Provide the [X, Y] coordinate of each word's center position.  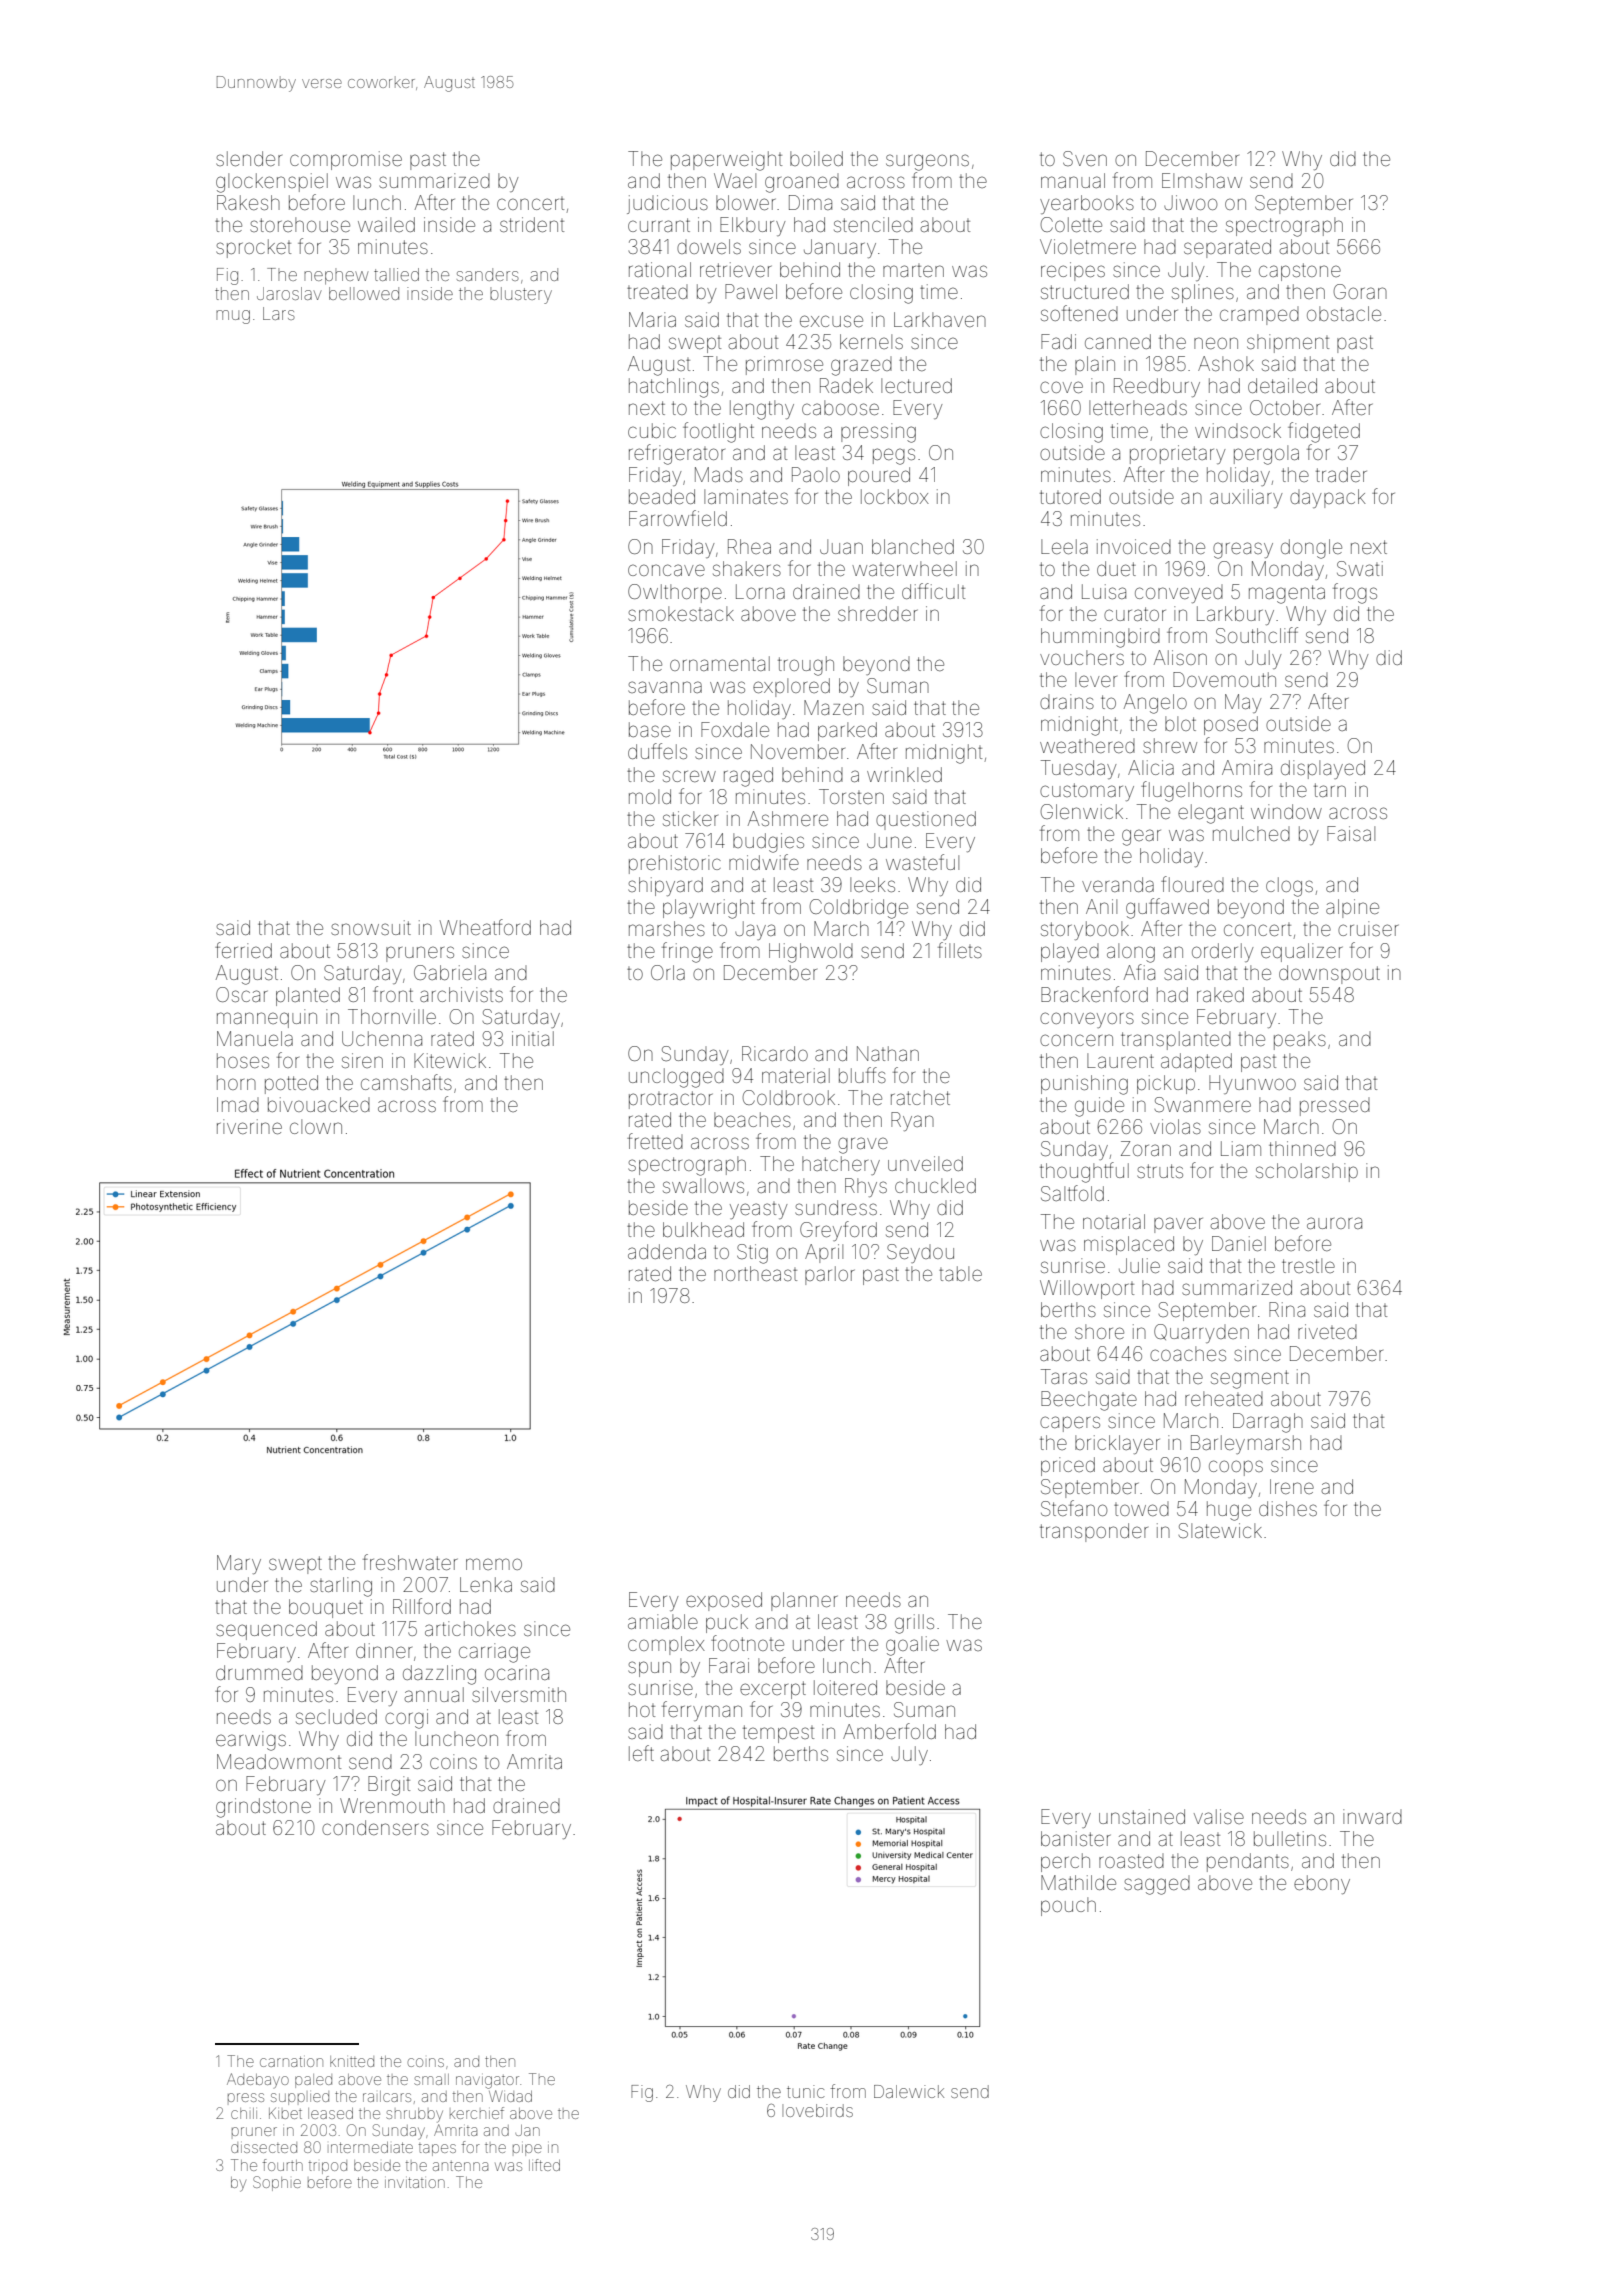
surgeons [927, 162]
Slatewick [1220, 1530]
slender [249, 158]
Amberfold [889, 1731]
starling [341, 1587]
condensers [375, 1827]
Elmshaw [1202, 180]
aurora [1334, 1223]
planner [804, 1601]
